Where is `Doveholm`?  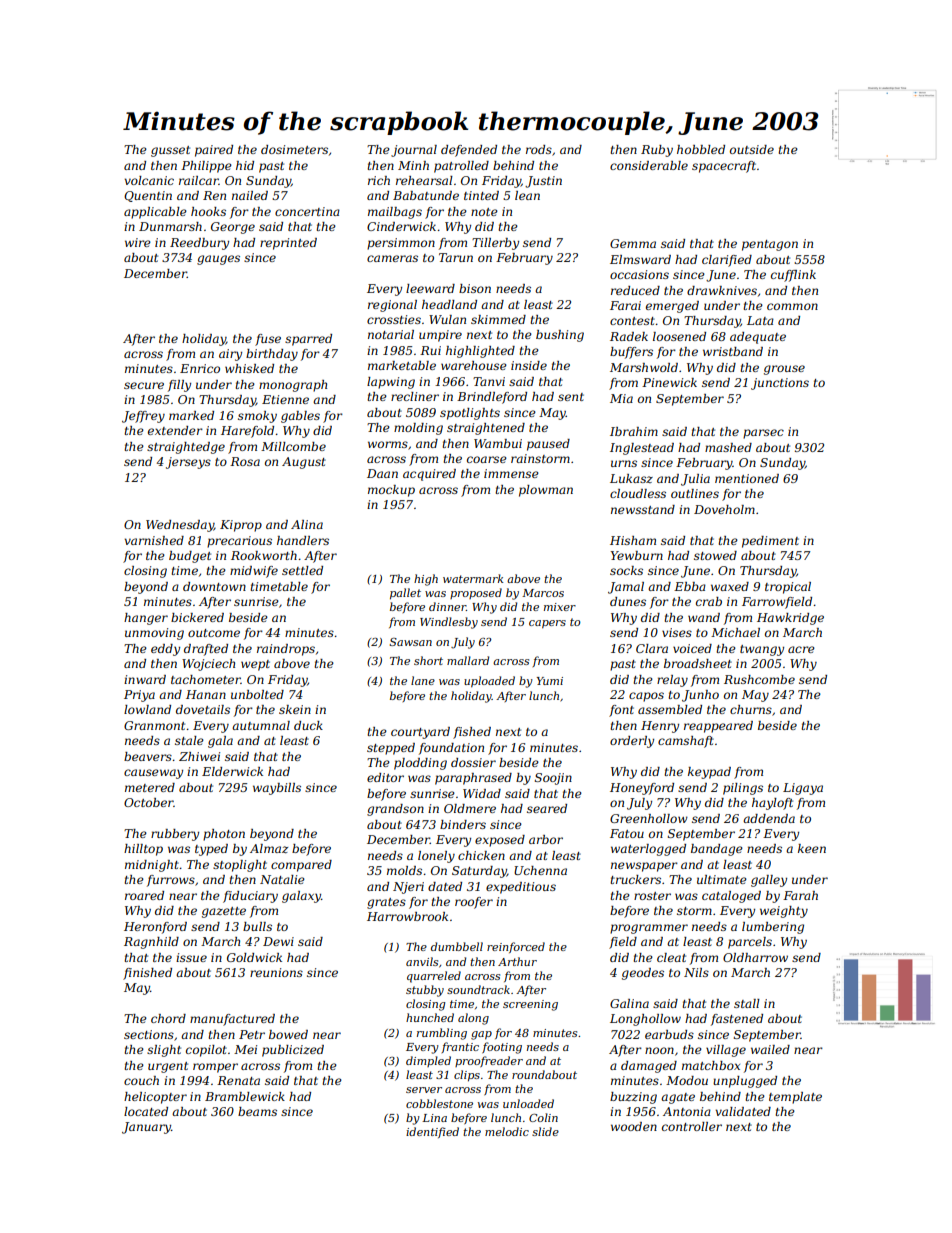 Doveholm is located at coordinates (724, 509).
